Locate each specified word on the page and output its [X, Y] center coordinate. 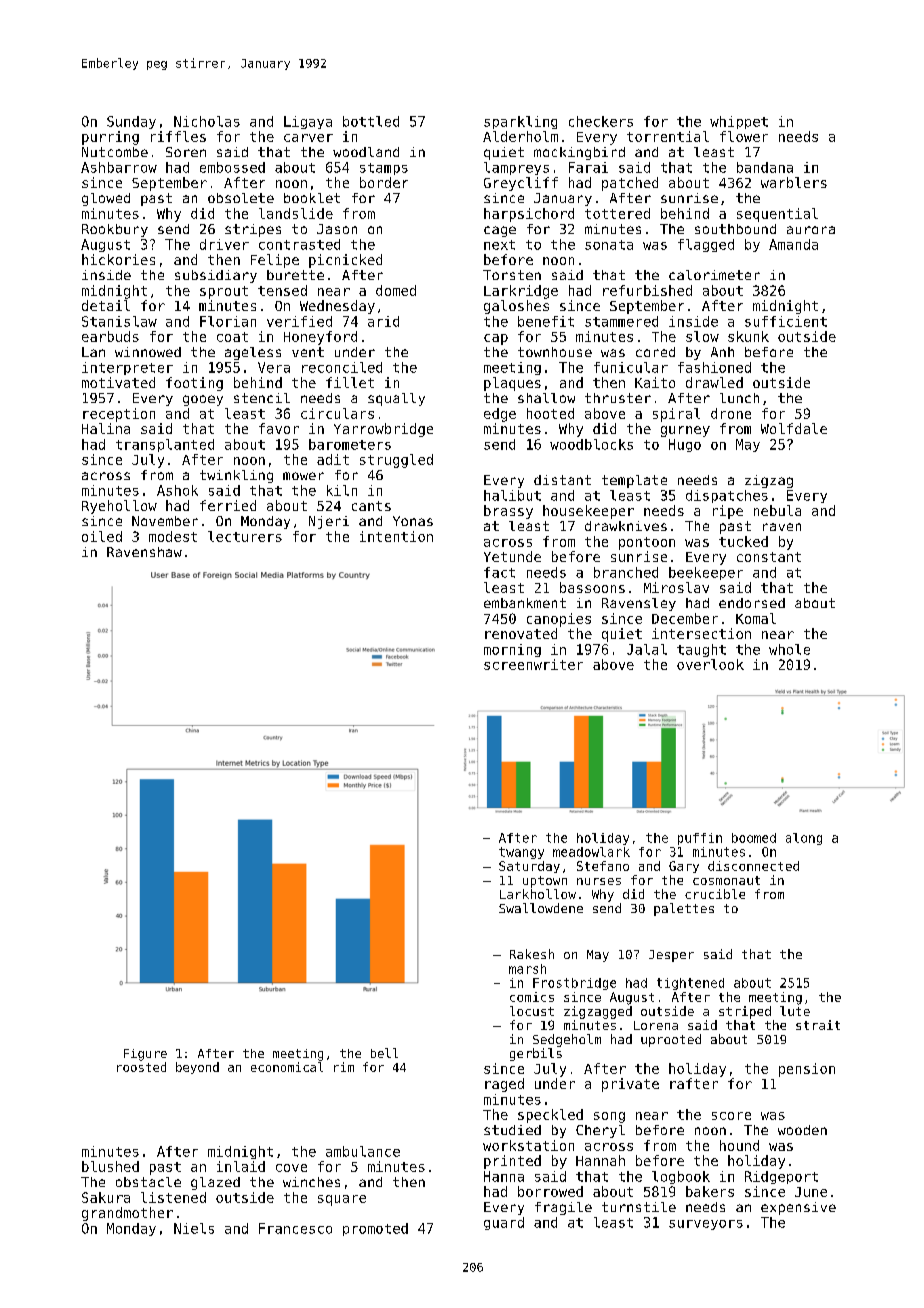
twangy [521, 853]
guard [504, 1223]
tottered [617, 213]
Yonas [413, 521]
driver [224, 244]
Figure [145, 1055]
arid [383, 321]
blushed [110, 1166]
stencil [262, 398]
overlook [710, 664]
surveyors [706, 1225]
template [634, 481]
